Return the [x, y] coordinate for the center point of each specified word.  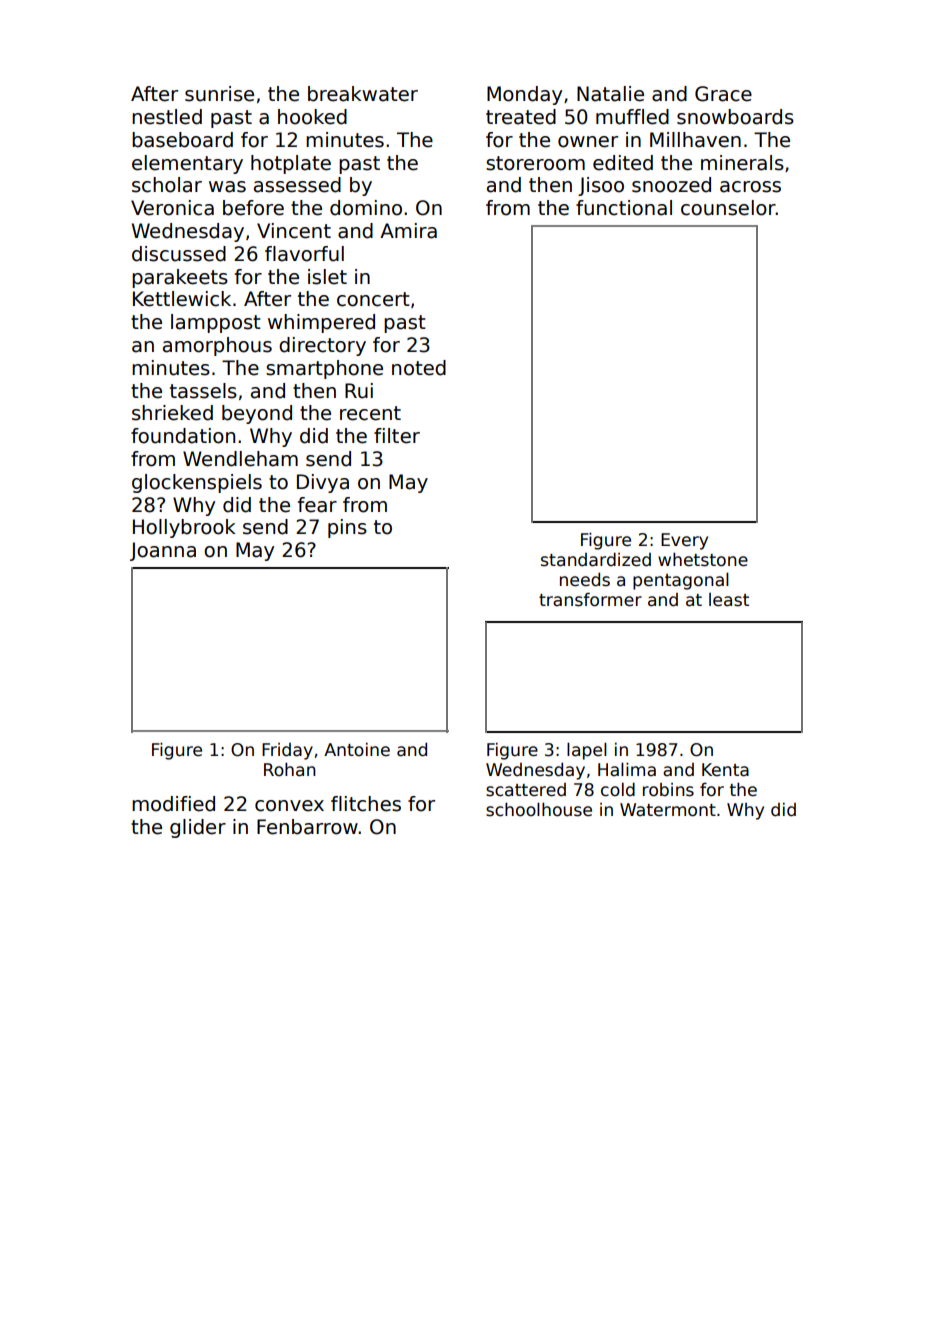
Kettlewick [182, 299]
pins [347, 528]
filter [397, 436]
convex [289, 806]
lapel [587, 751]
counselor [728, 208]
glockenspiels [197, 483]
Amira [408, 231]
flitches [366, 804]
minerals [742, 163]
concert [373, 299]
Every [684, 541]
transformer [590, 599]
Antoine [357, 750]
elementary [187, 164]
